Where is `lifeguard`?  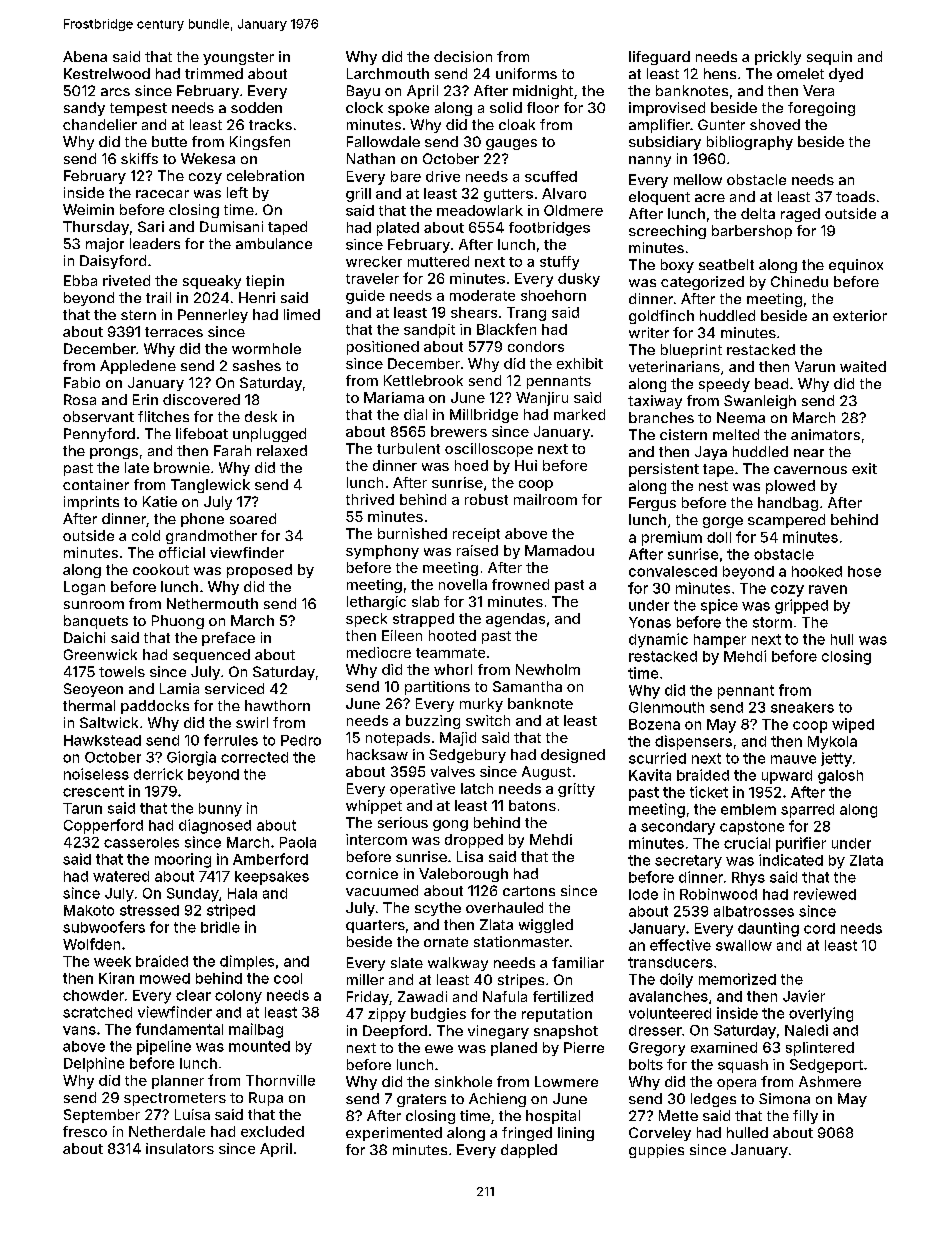
lifeguard is located at coordinates (659, 58).
